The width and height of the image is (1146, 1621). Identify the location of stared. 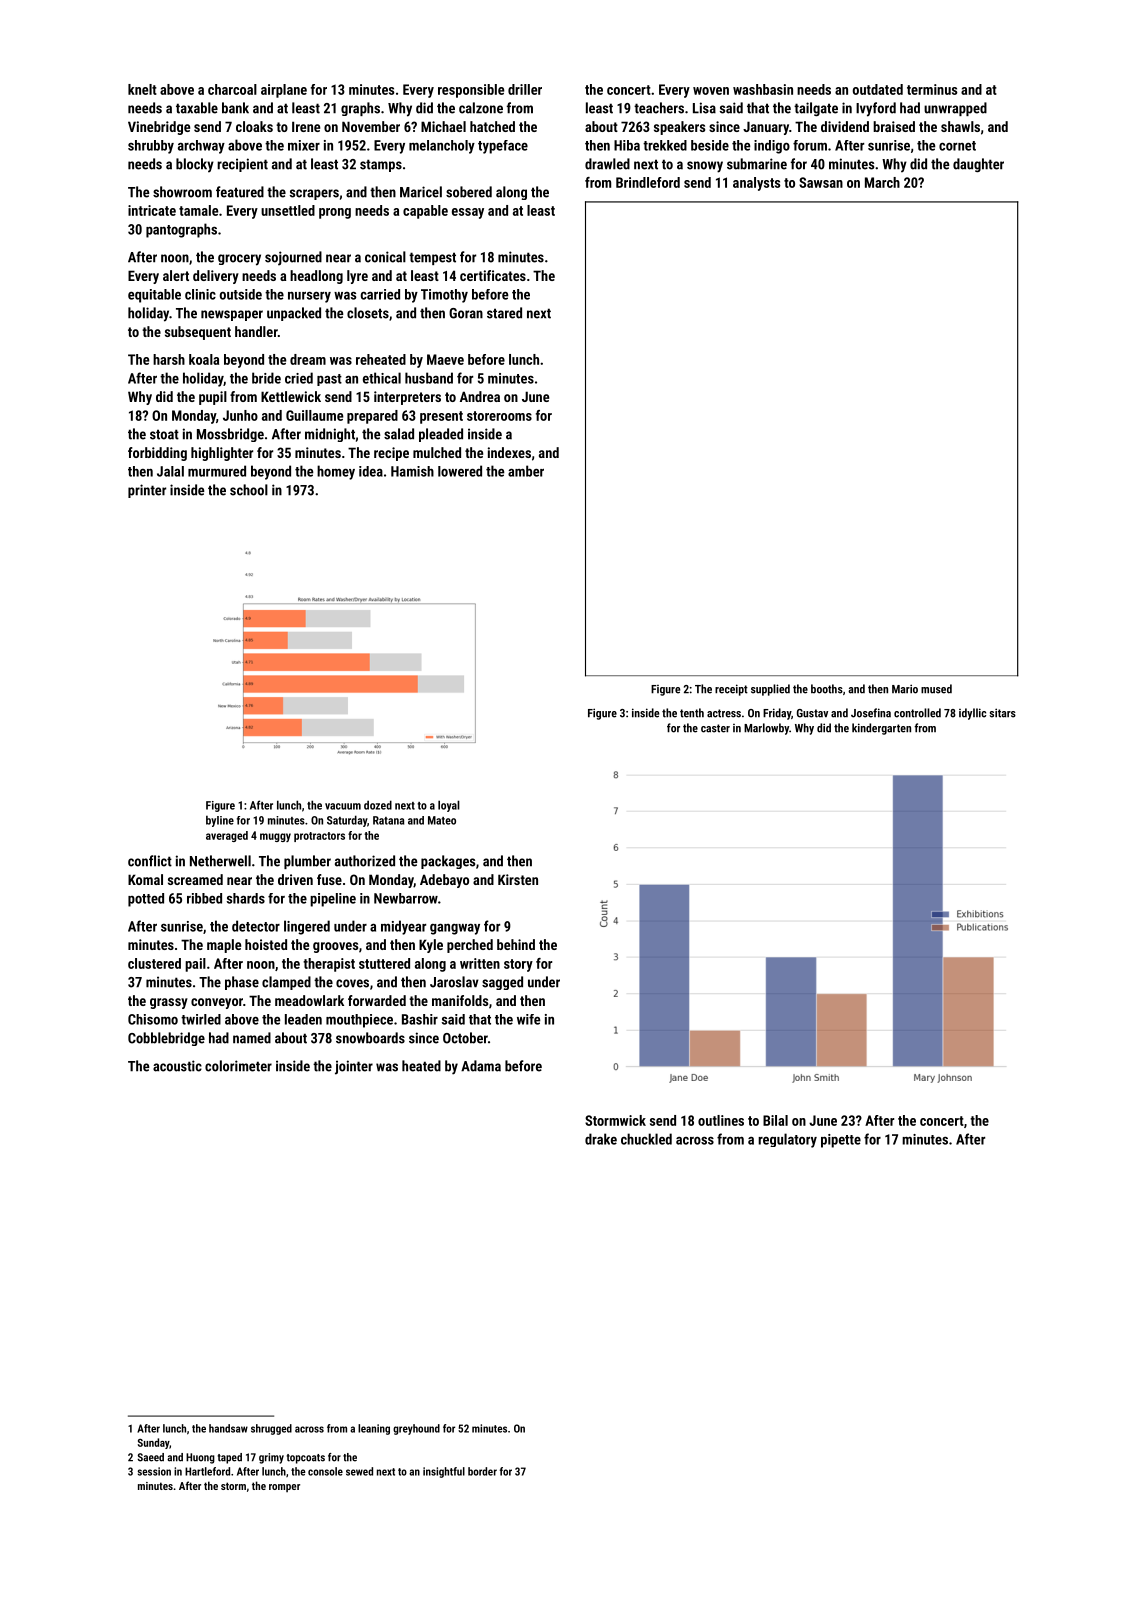
(504, 313).
